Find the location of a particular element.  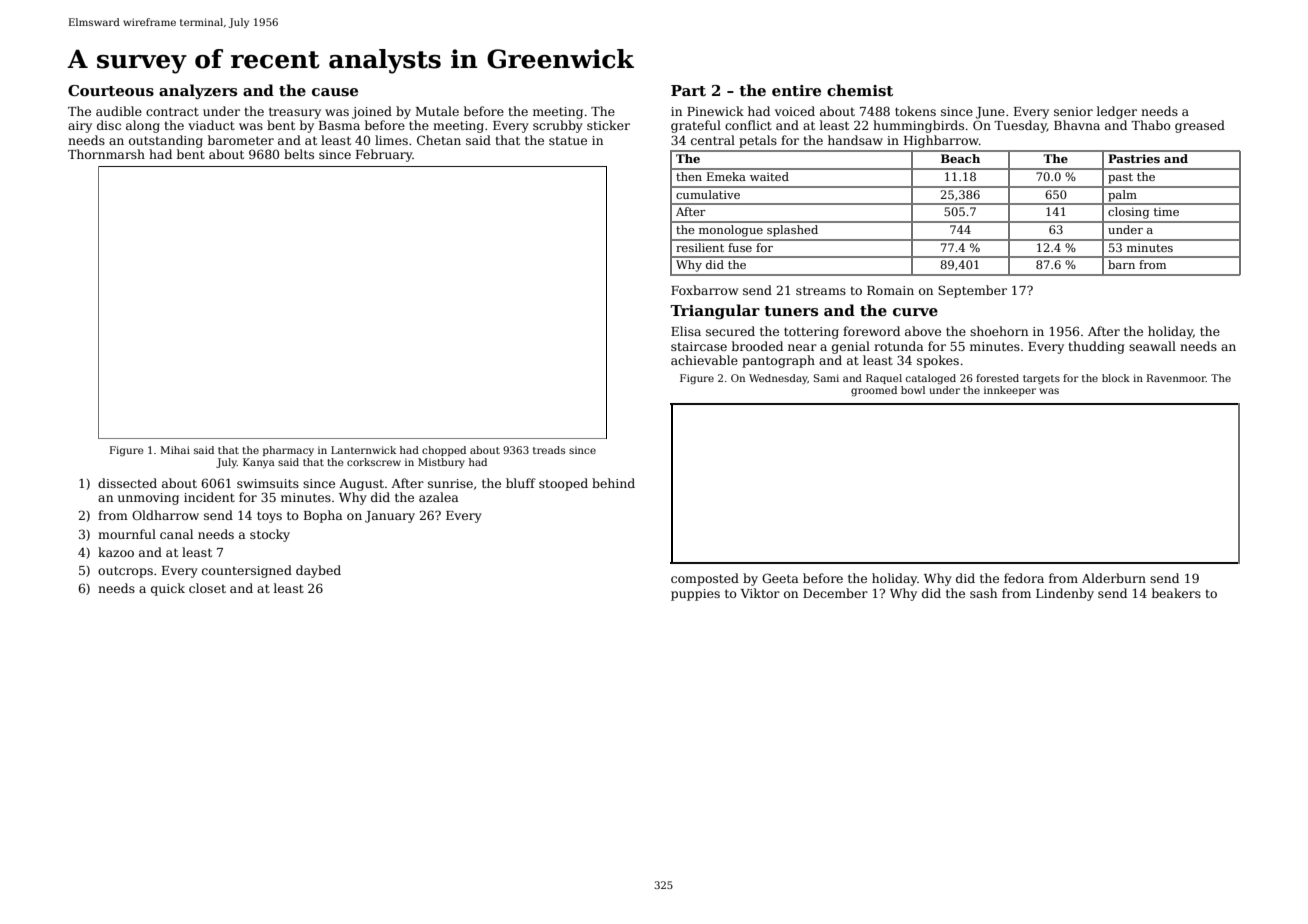

analyzers is located at coordinates (198, 92).
